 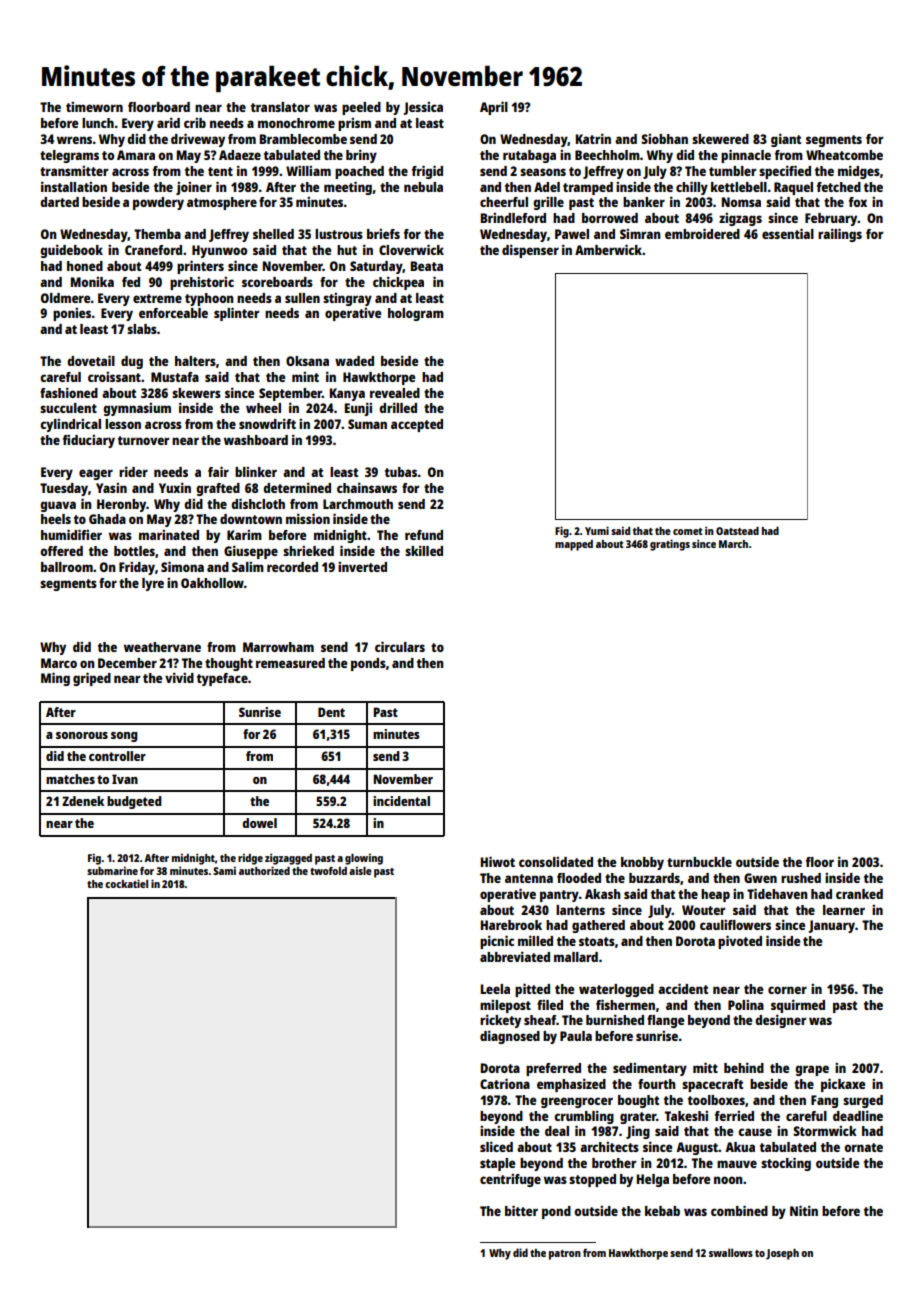 What do you see at coordinates (423, 187) in the page?
I see `nebula` at bounding box center [423, 187].
